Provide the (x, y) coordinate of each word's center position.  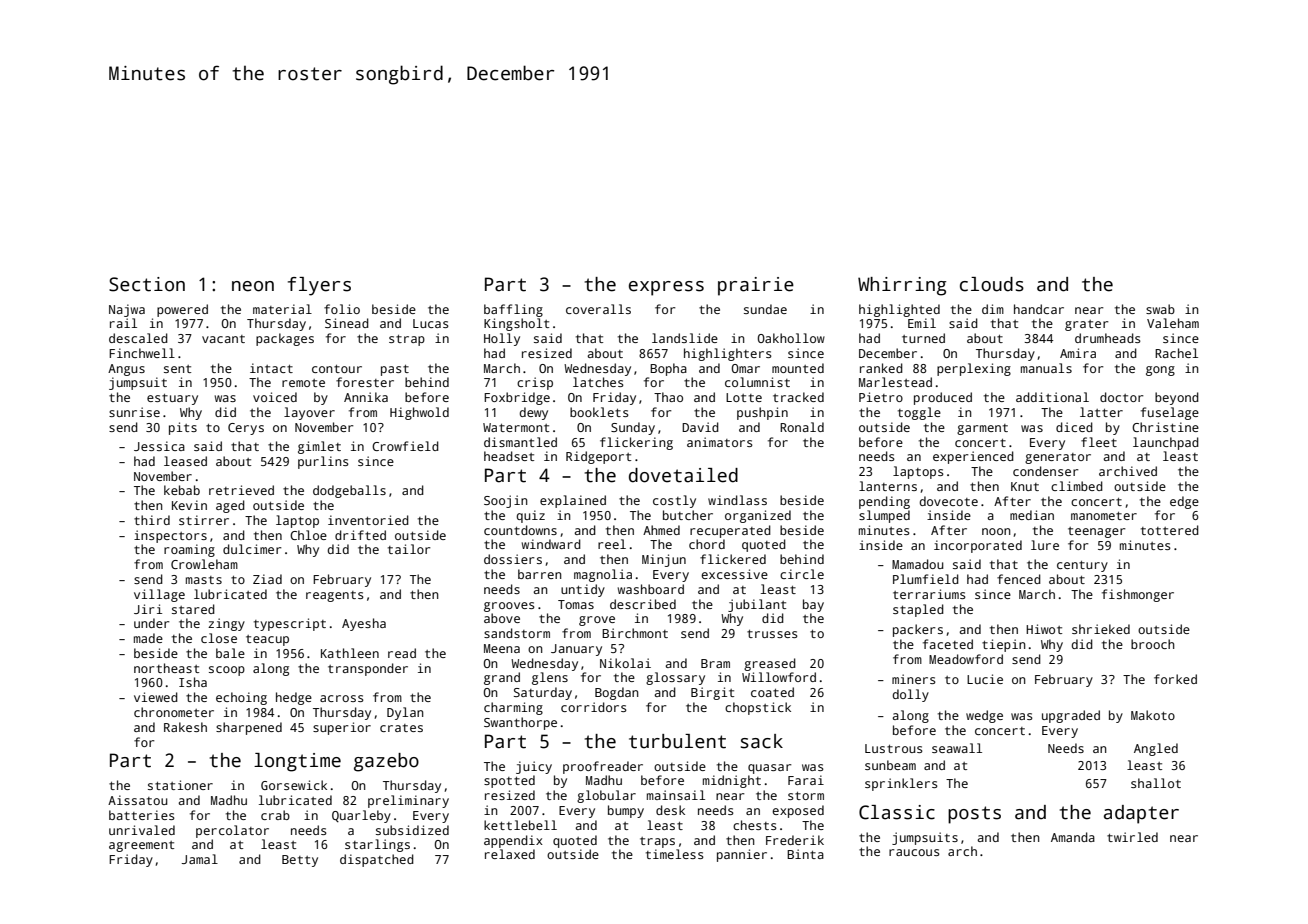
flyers (319, 286)
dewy (533, 413)
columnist (757, 382)
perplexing (974, 369)
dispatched (377, 860)
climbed (1077, 486)
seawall (957, 748)
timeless (675, 854)
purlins (323, 462)
